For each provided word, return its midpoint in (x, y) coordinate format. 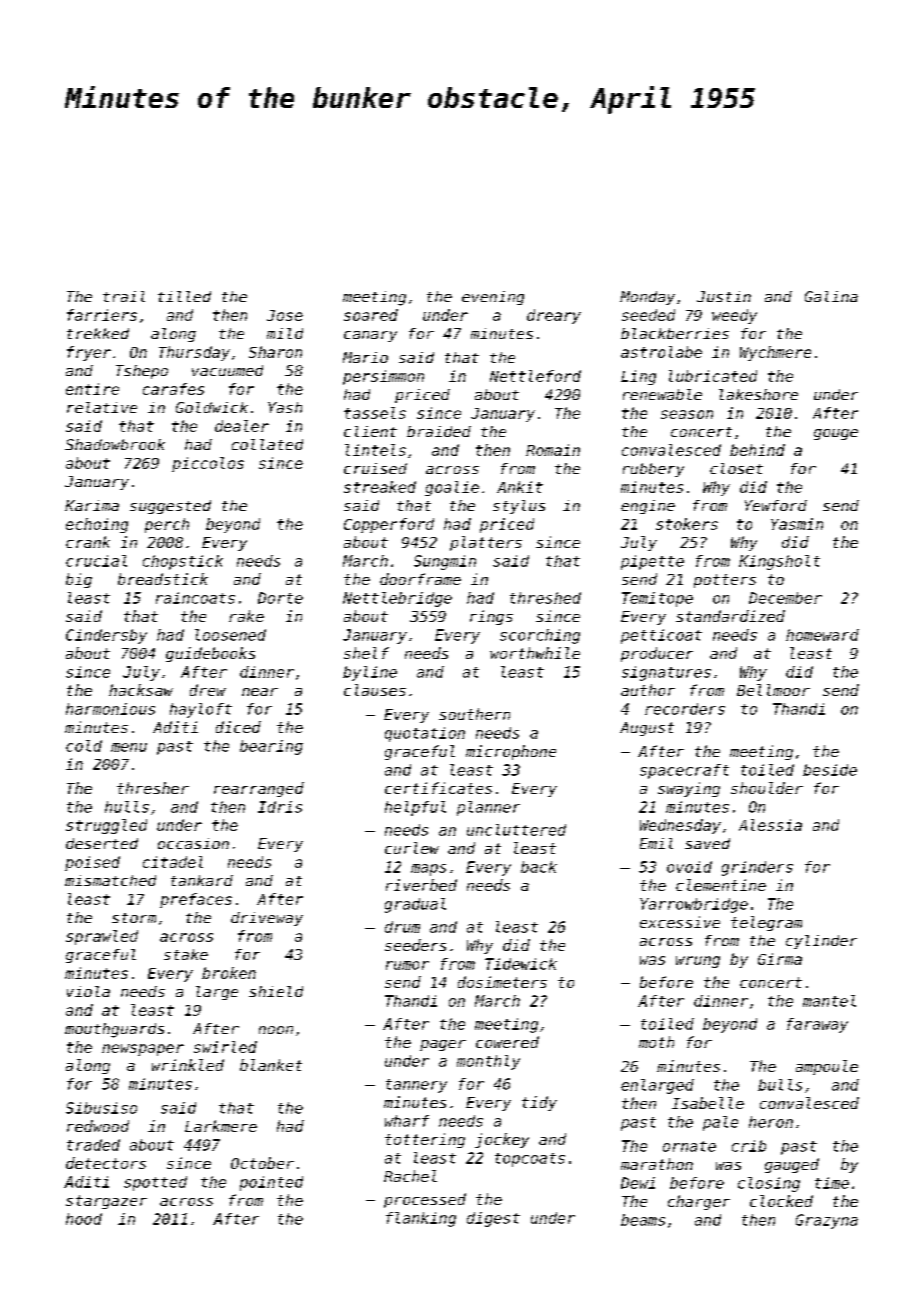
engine (648, 507)
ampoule (827, 1067)
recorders (685, 709)
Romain (553, 450)
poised (92, 863)
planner (488, 808)
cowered (507, 1042)
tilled (184, 296)
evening (493, 298)
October (262, 1163)
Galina (831, 296)
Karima (92, 505)
